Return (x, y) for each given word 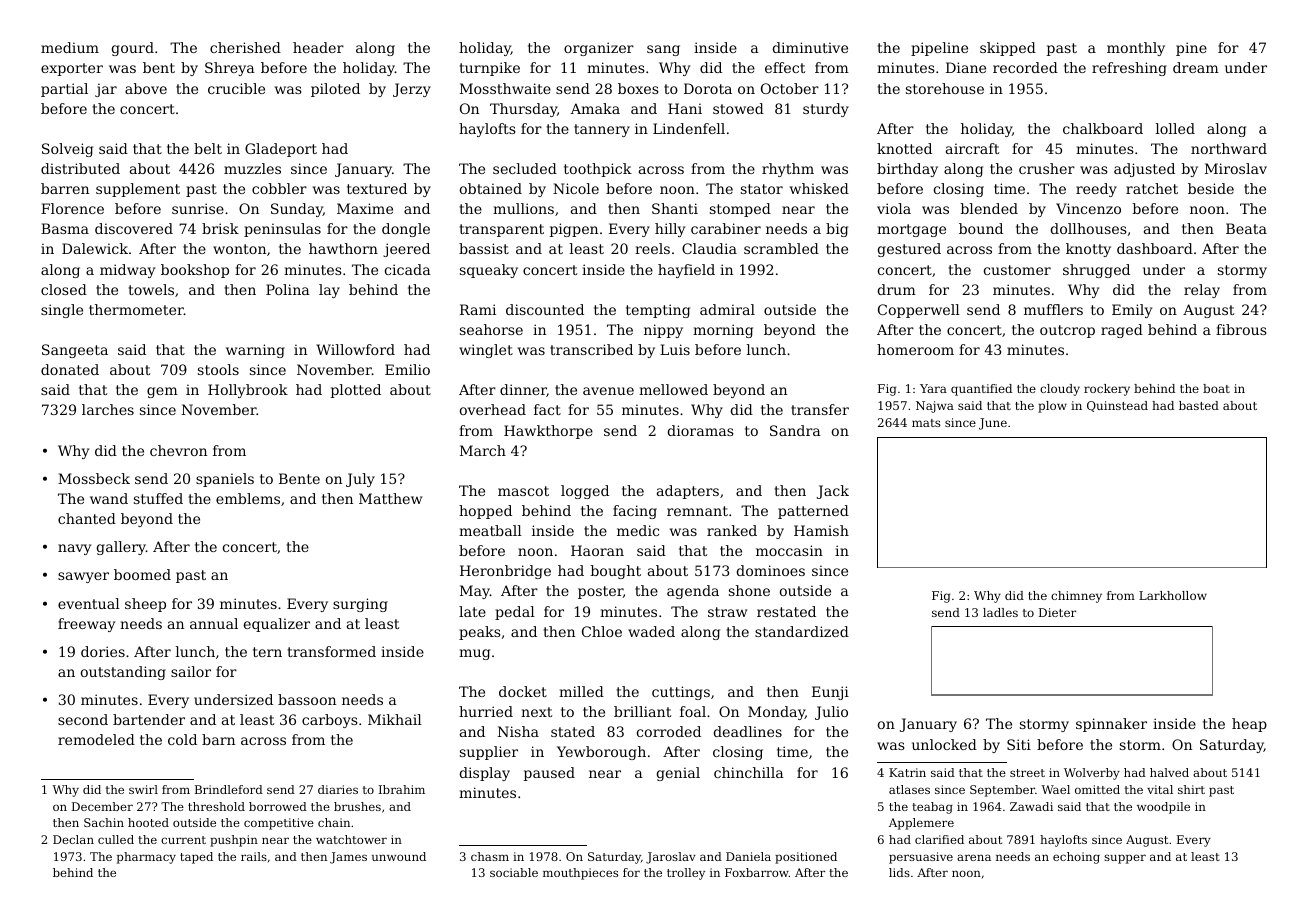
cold (182, 739)
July (360, 480)
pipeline (939, 49)
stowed (738, 108)
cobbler (279, 188)
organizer (599, 49)
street (1027, 773)
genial (678, 774)
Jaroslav (671, 858)
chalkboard (1103, 128)
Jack (833, 492)
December (102, 806)
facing (635, 512)
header (318, 47)
